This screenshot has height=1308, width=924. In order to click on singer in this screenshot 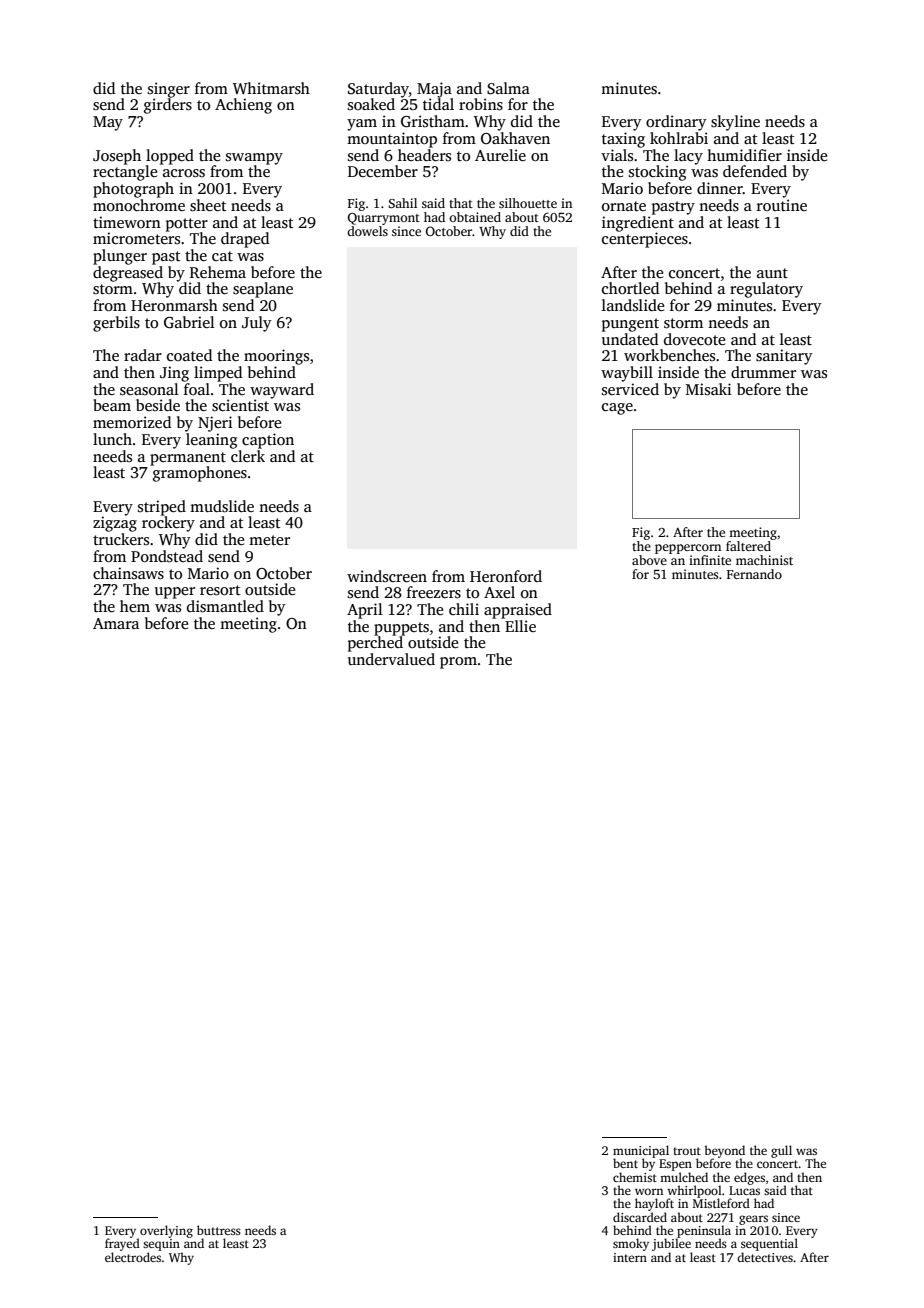, I will do `click(169, 90)`.
